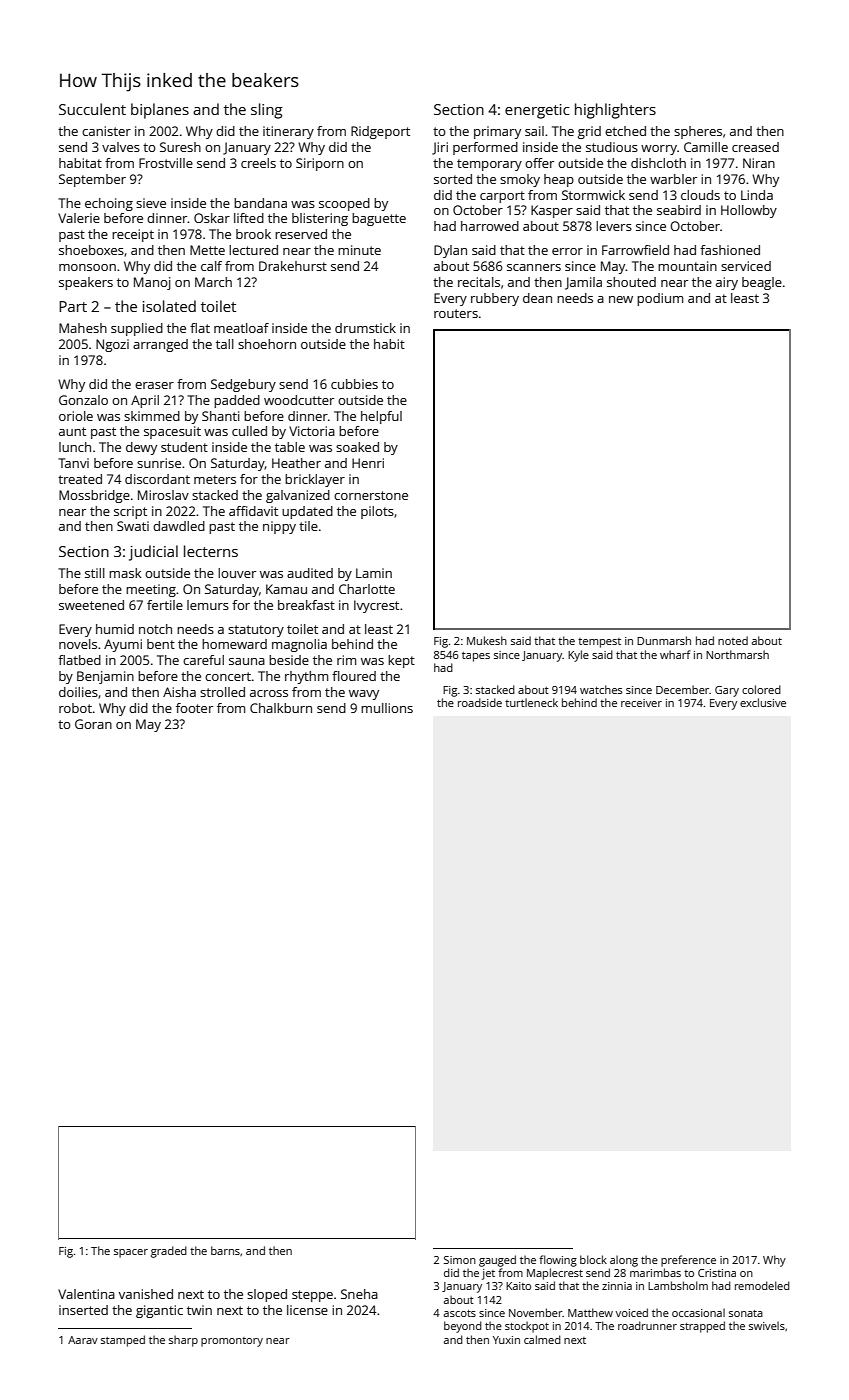 The image size is (849, 1400). What do you see at coordinates (123, 645) in the screenshot?
I see `Ayumi` at bounding box center [123, 645].
